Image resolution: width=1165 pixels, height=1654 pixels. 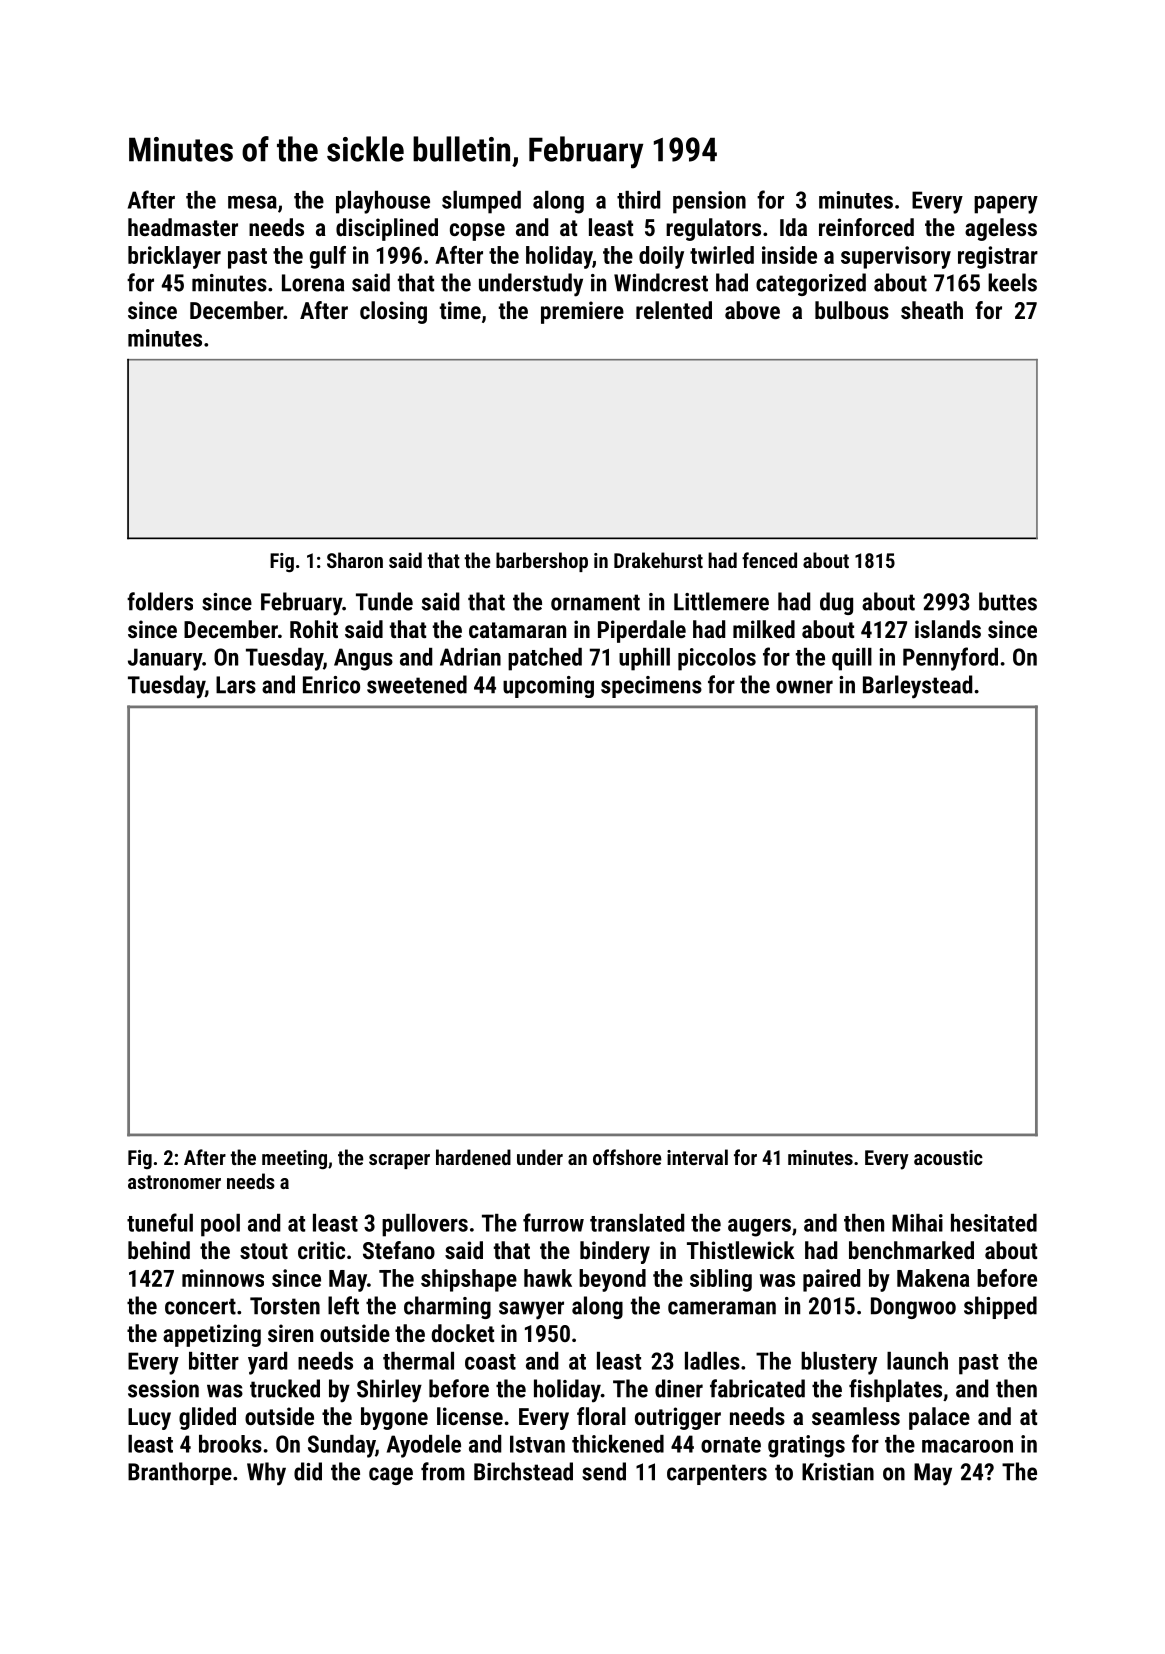 What do you see at coordinates (948, 629) in the screenshot?
I see `islands` at bounding box center [948, 629].
